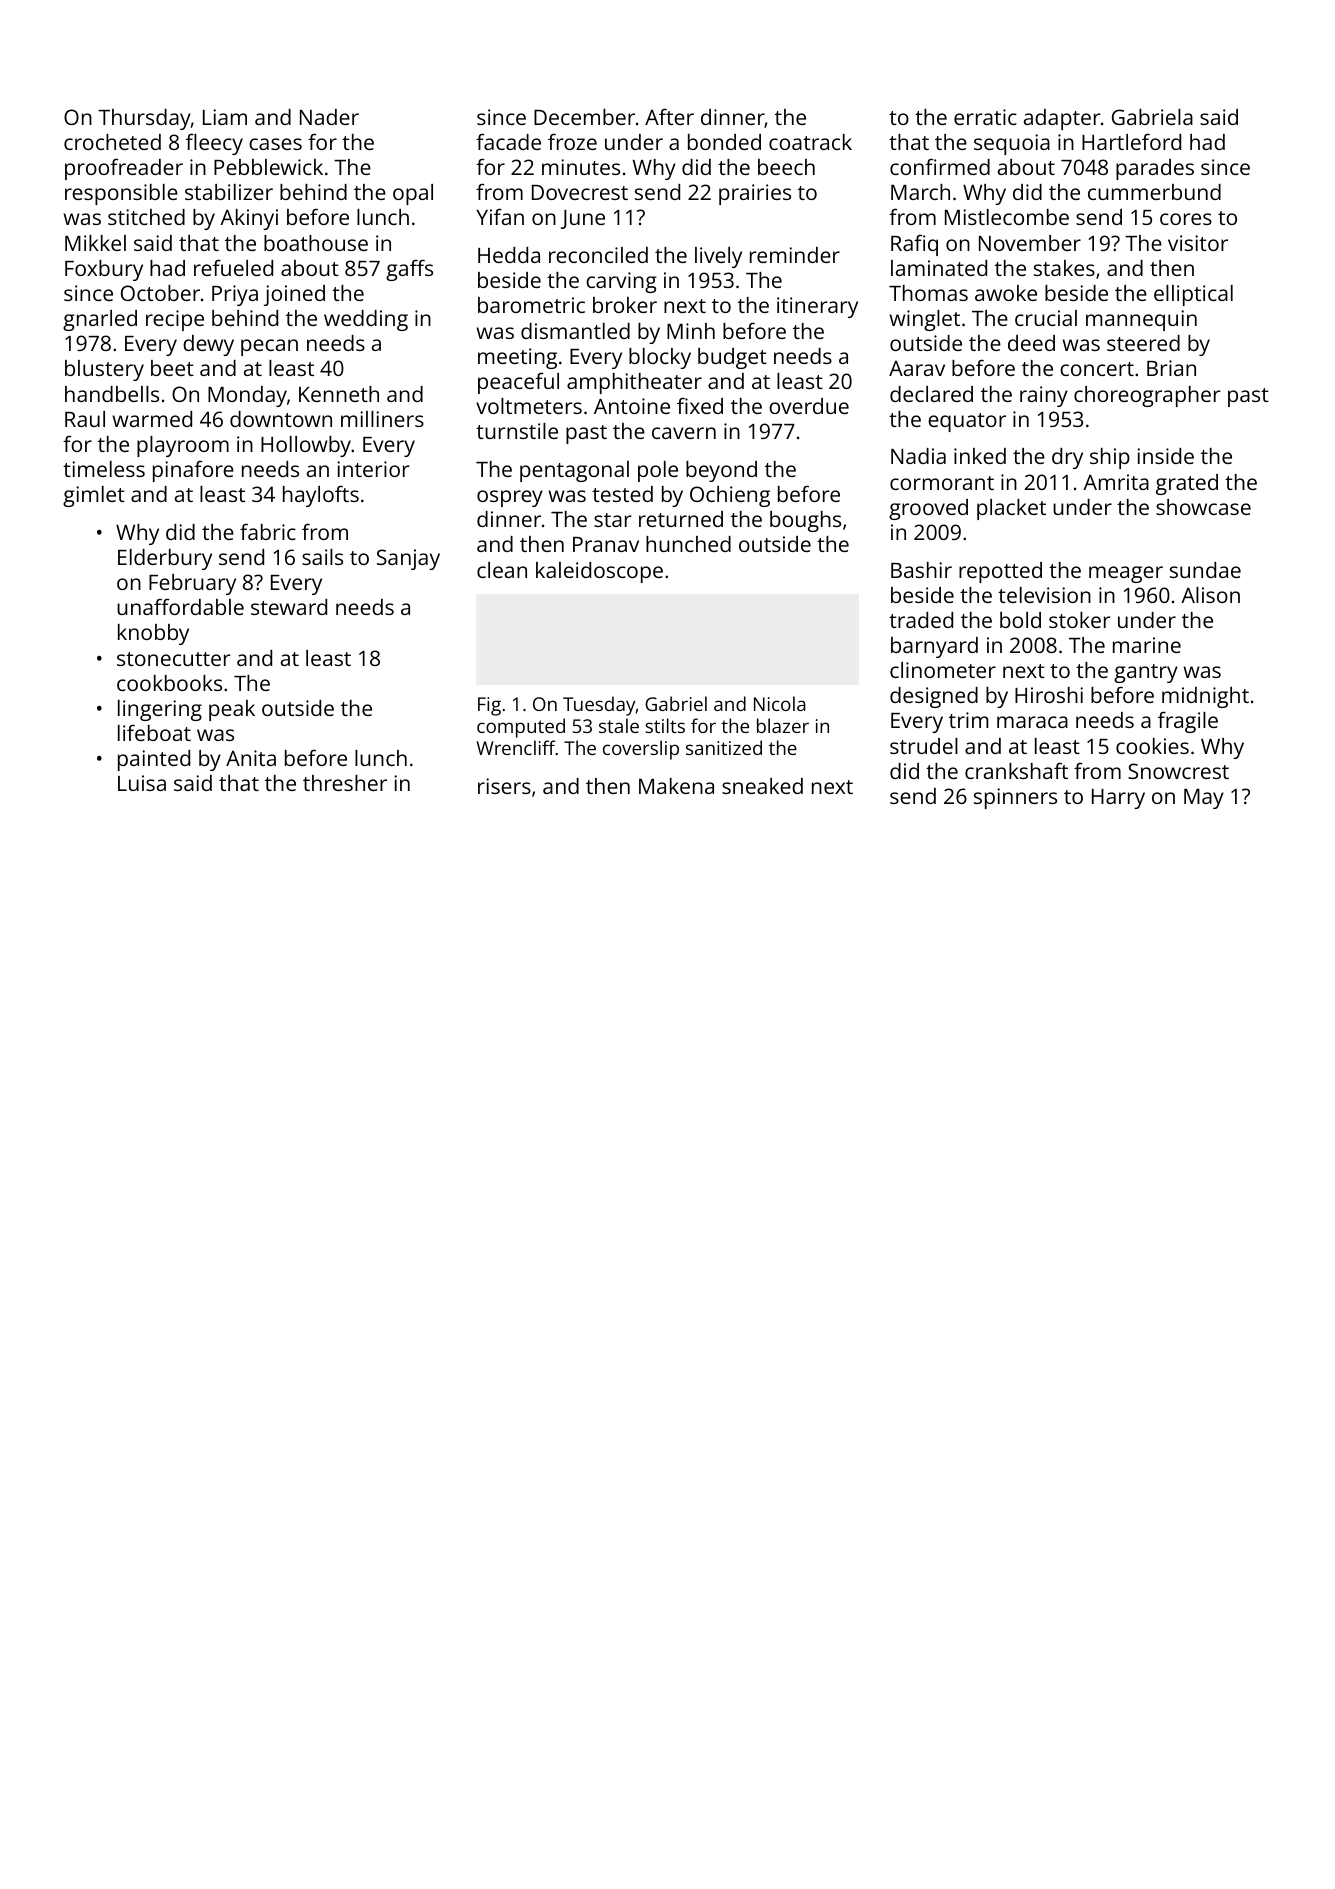 The width and height of the document is (1335, 1889). What do you see at coordinates (921, 570) in the document?
I see `Bashir` at bounding box center [921, 570].
